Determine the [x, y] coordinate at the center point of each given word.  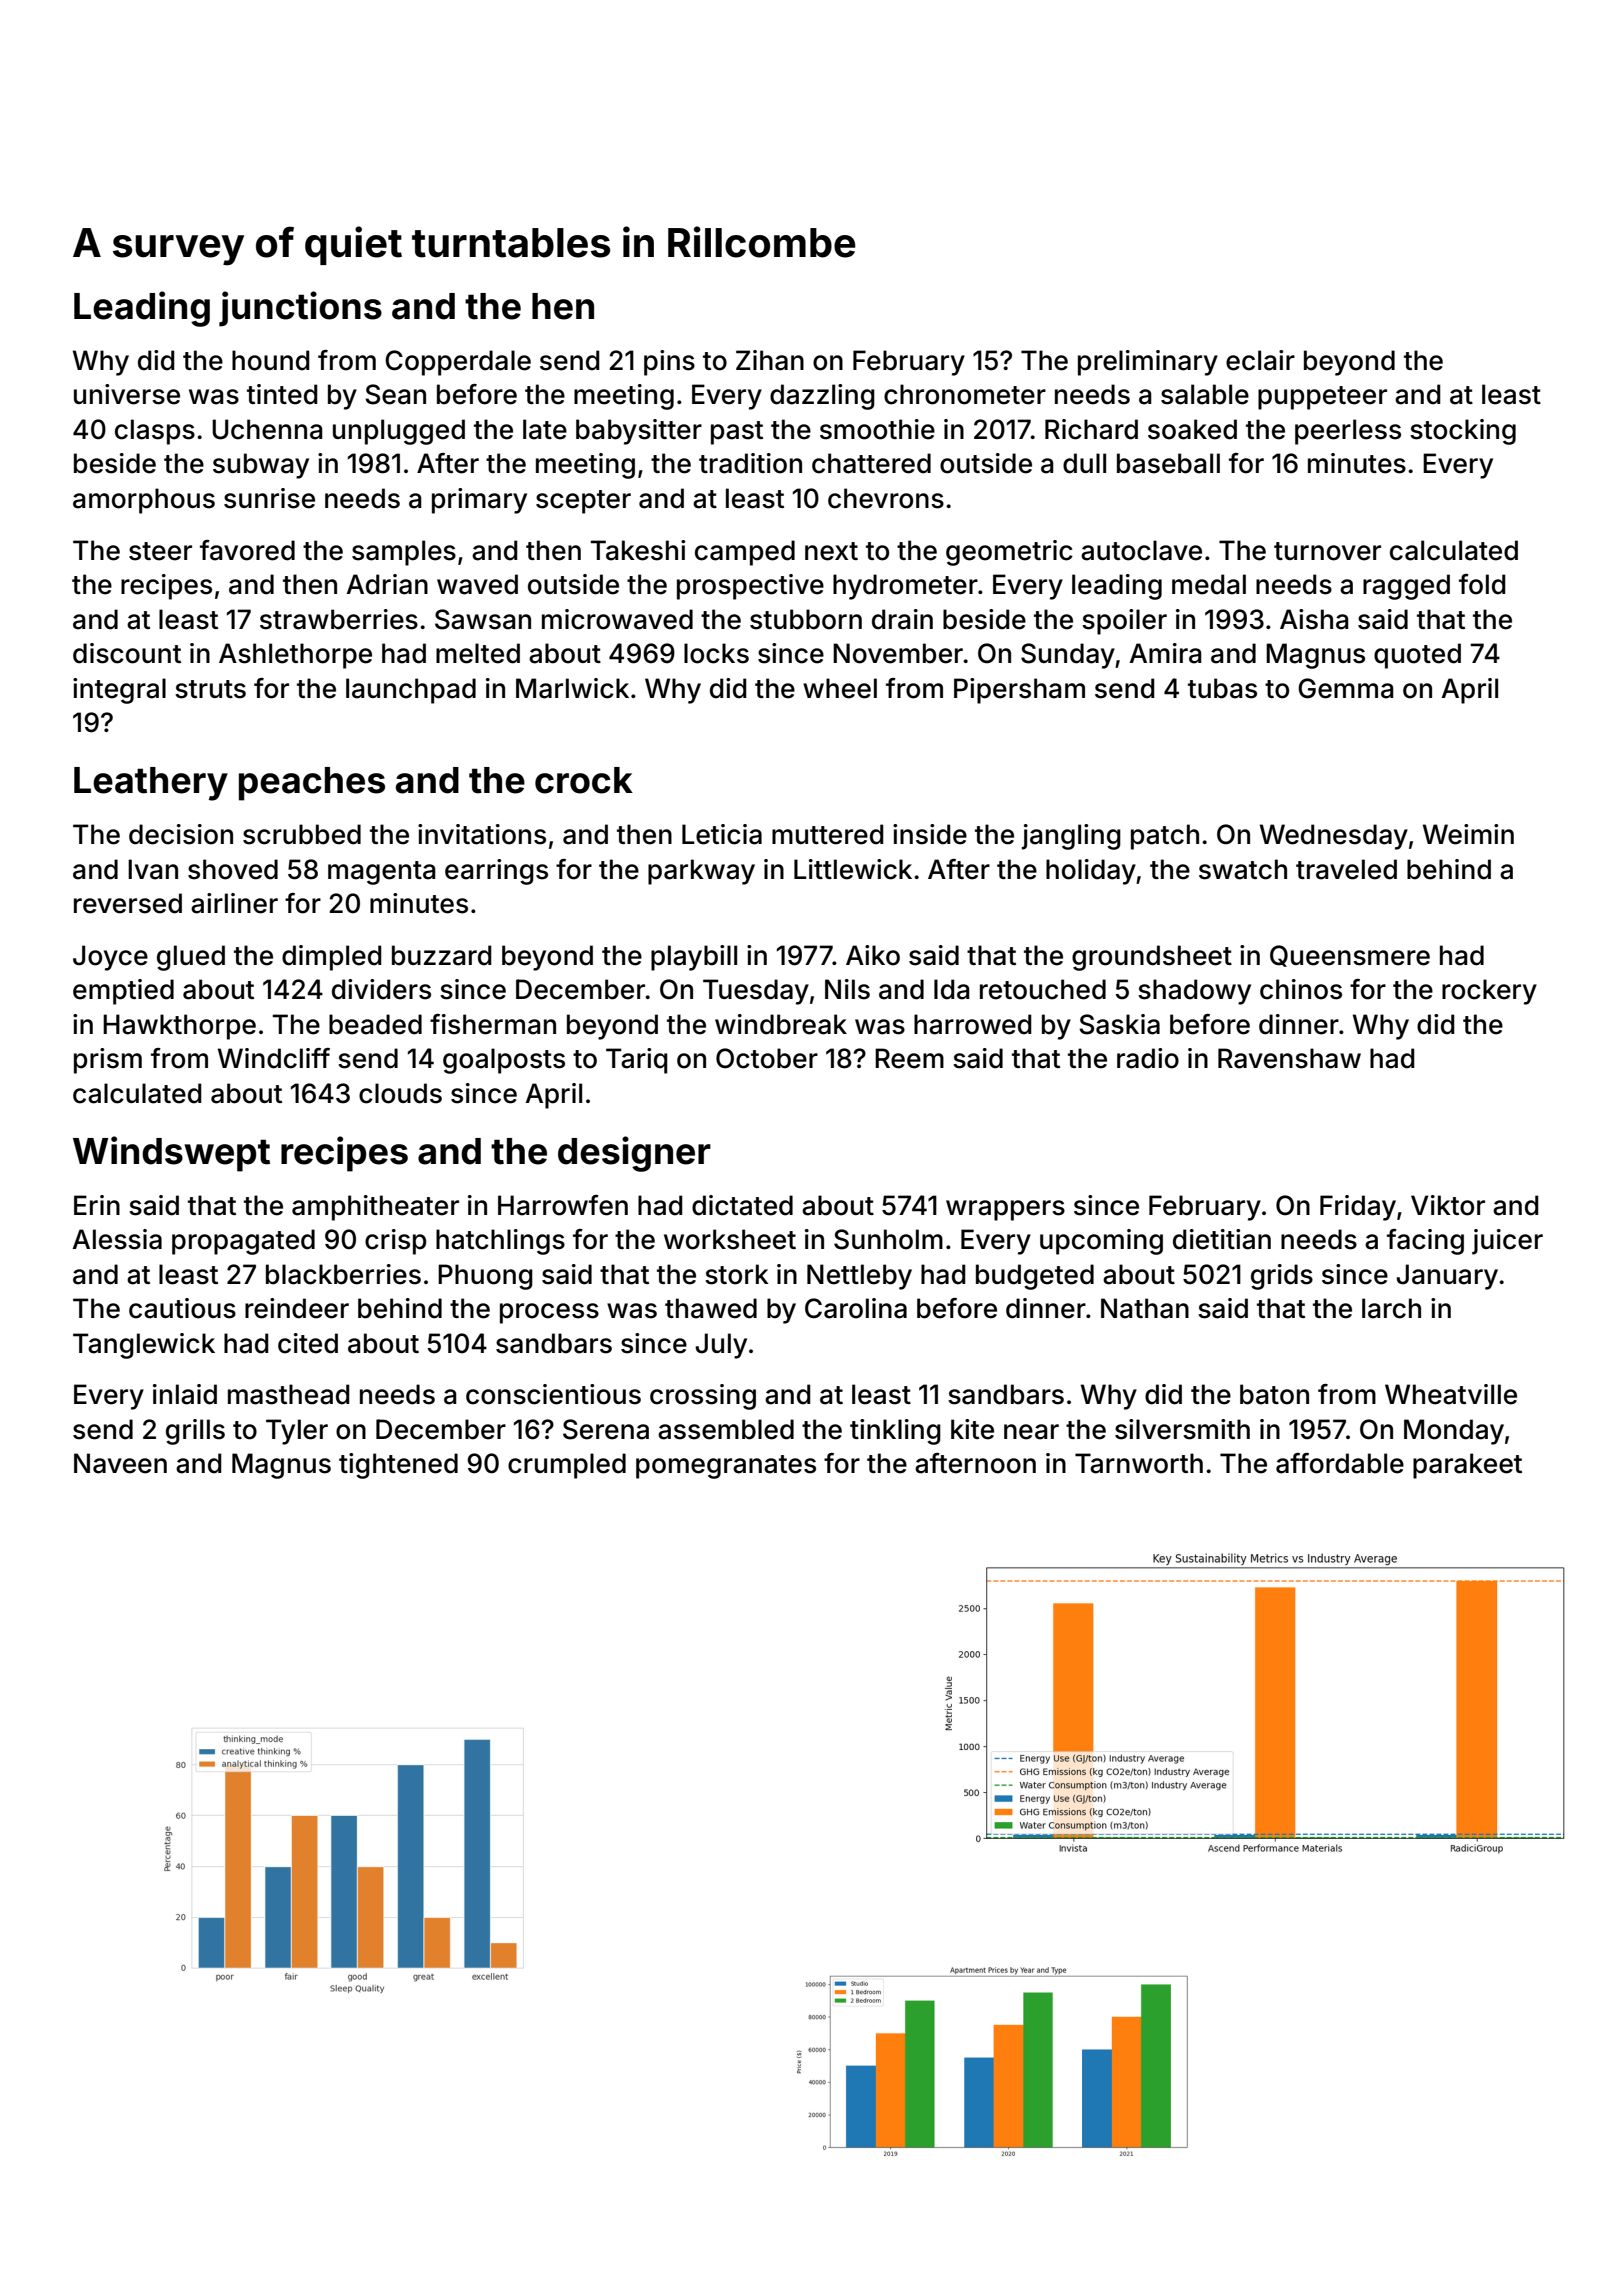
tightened [398, 1466]
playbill [694, 958]
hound [271, 360]
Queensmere [1350, 956]
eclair [1260, 360]
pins [669, 363]
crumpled [567, 1466]
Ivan [153, 869]
